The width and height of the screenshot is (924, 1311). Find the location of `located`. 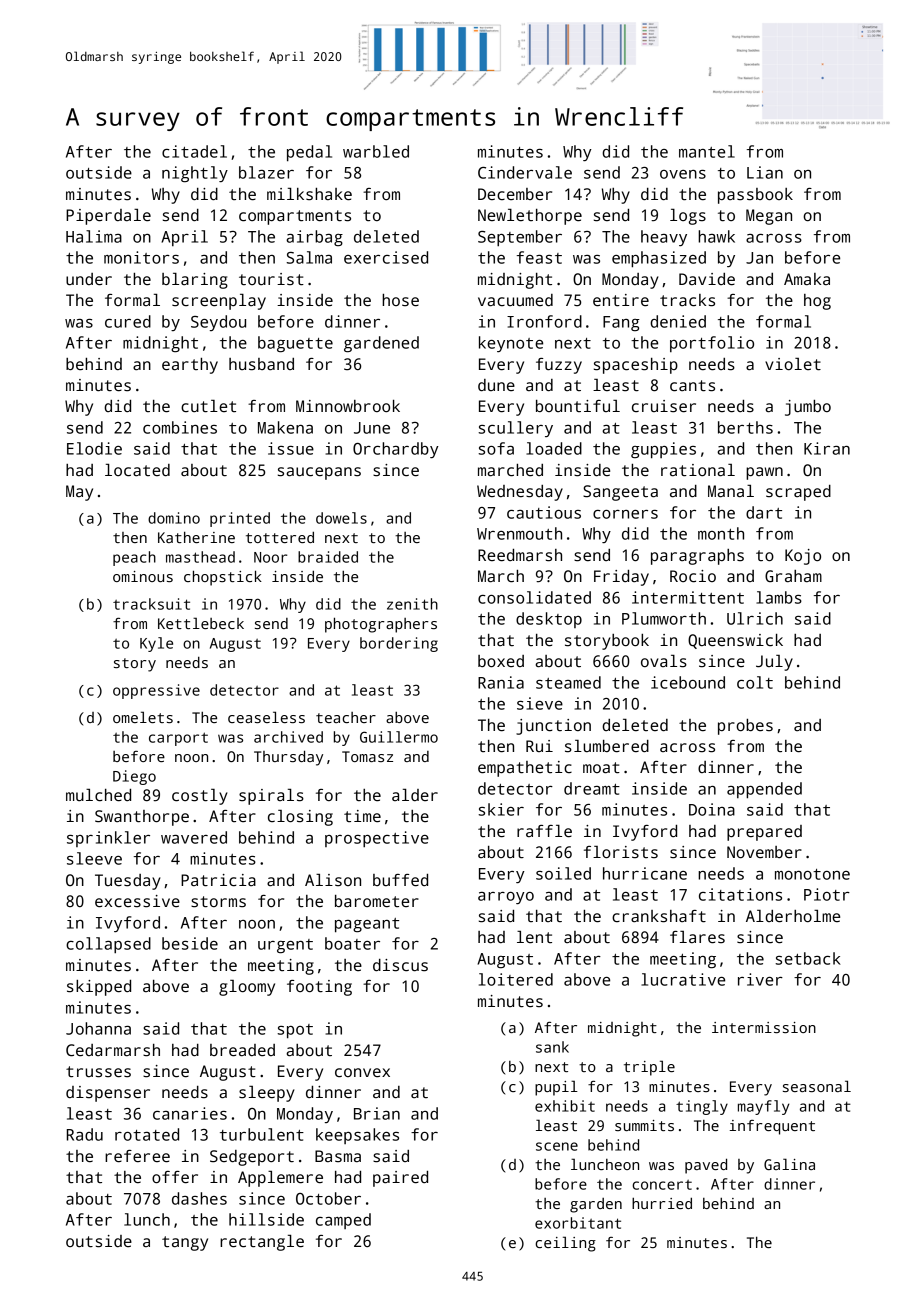

located is located at coordinates (137, 470).
